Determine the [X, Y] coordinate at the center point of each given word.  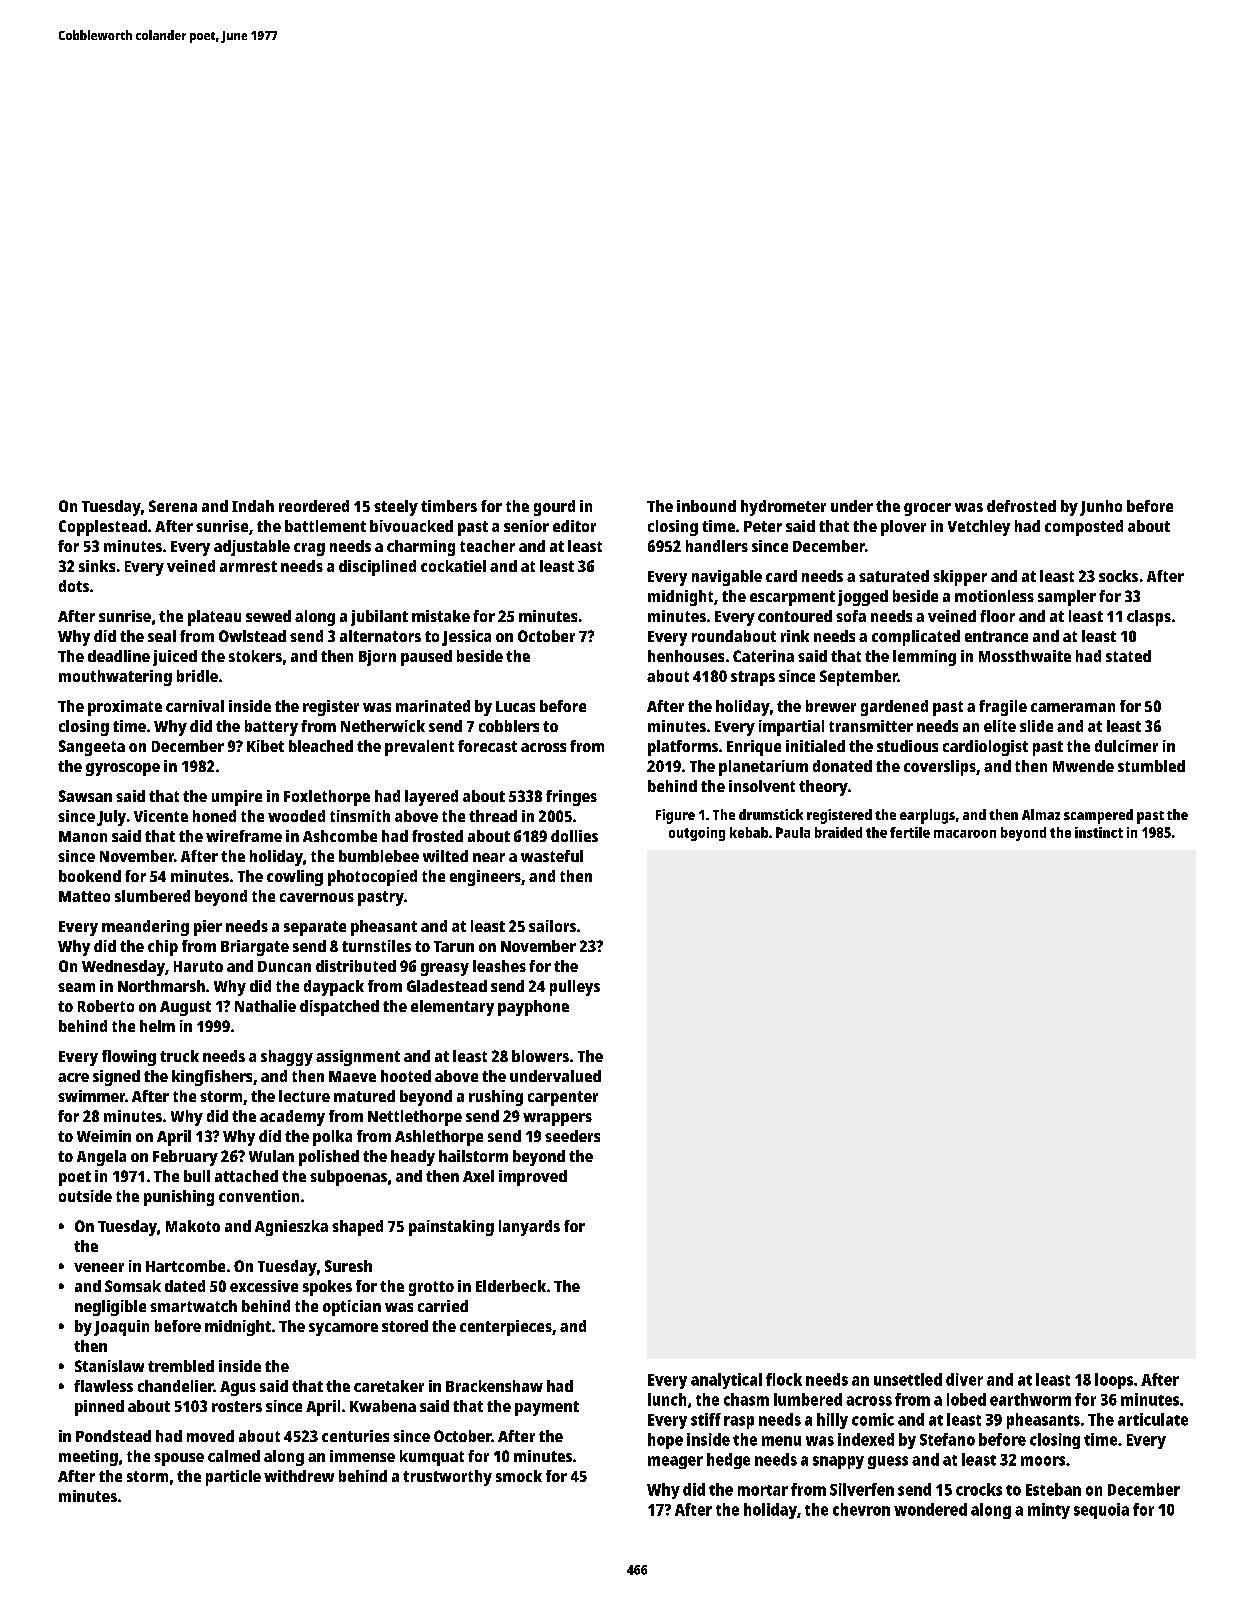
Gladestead [447, 986]
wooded [296, 816]
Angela [101, 1158]
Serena [173, 506]
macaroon [965, 834]
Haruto [198, 966]
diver [964, 1379]
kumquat [432, 1458]
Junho [1101, 508]
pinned [99, 1408]
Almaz [1041, 814]
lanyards [529, 1228]
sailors [552, 926]
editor [574, 526]
